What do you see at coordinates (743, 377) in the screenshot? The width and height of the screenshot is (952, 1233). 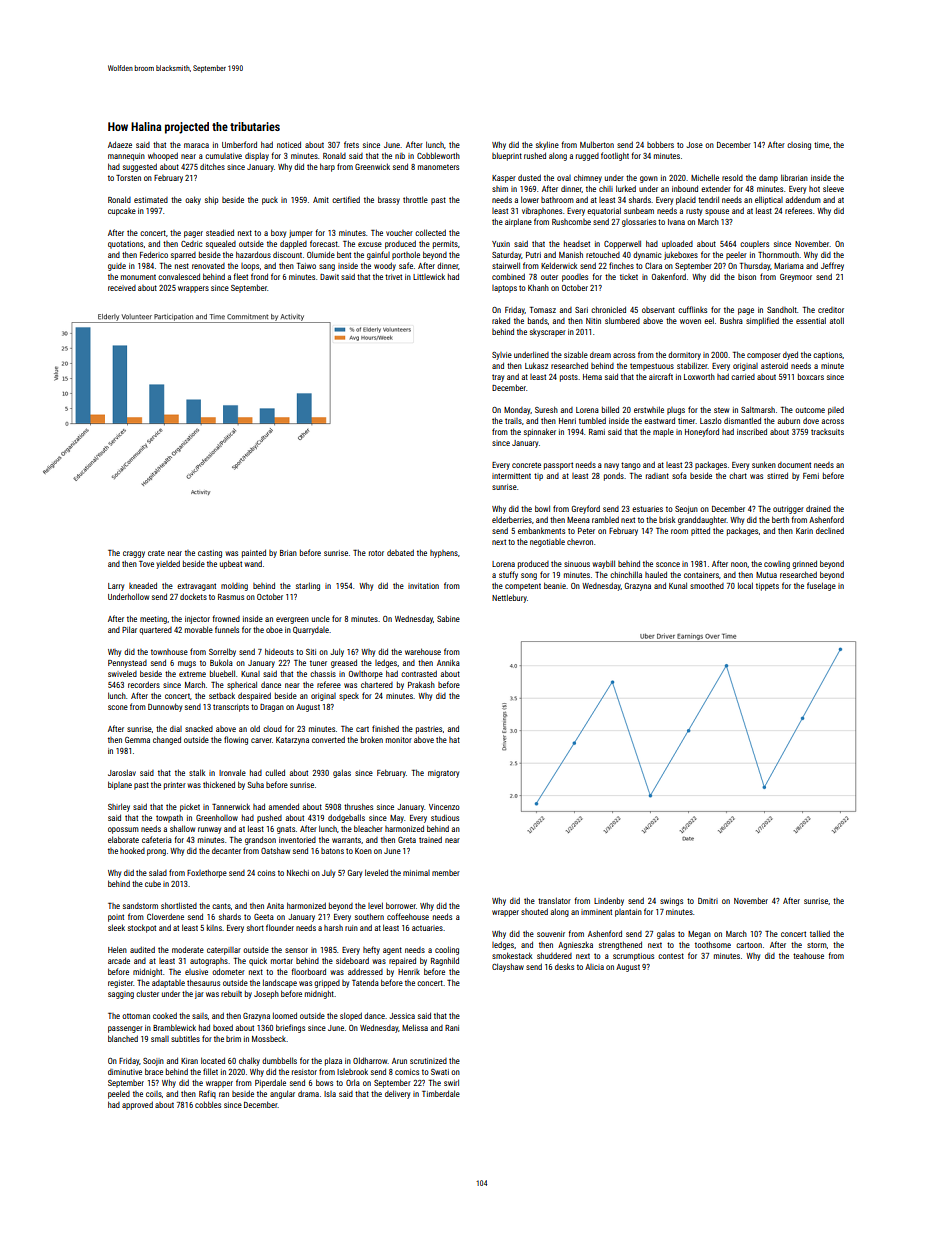 I see `carried` at bounding box center [743, 377].
